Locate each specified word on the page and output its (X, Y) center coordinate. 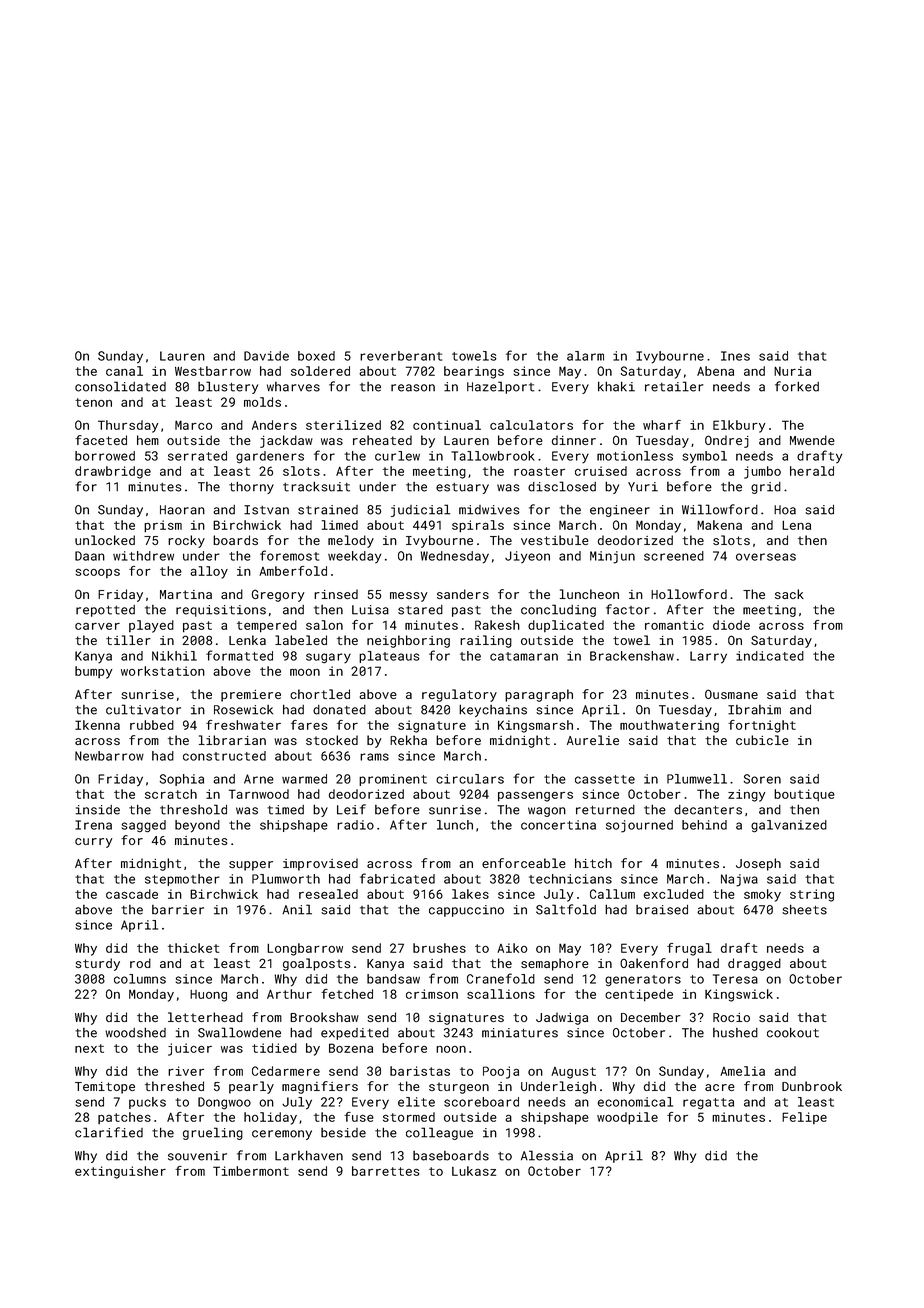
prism (163, 526)
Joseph (758, 864)
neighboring (408, 641)
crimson (432, 994)
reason (413, 388)
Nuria (792, 371)
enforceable (524, 863)
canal (124, 371)
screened (674, 556)
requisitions (221, 611)
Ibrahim (754, 710)
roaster (539, 471)
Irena (93, 825)
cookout (793, 1032)
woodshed (135, 1032)
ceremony (282, 1135)
